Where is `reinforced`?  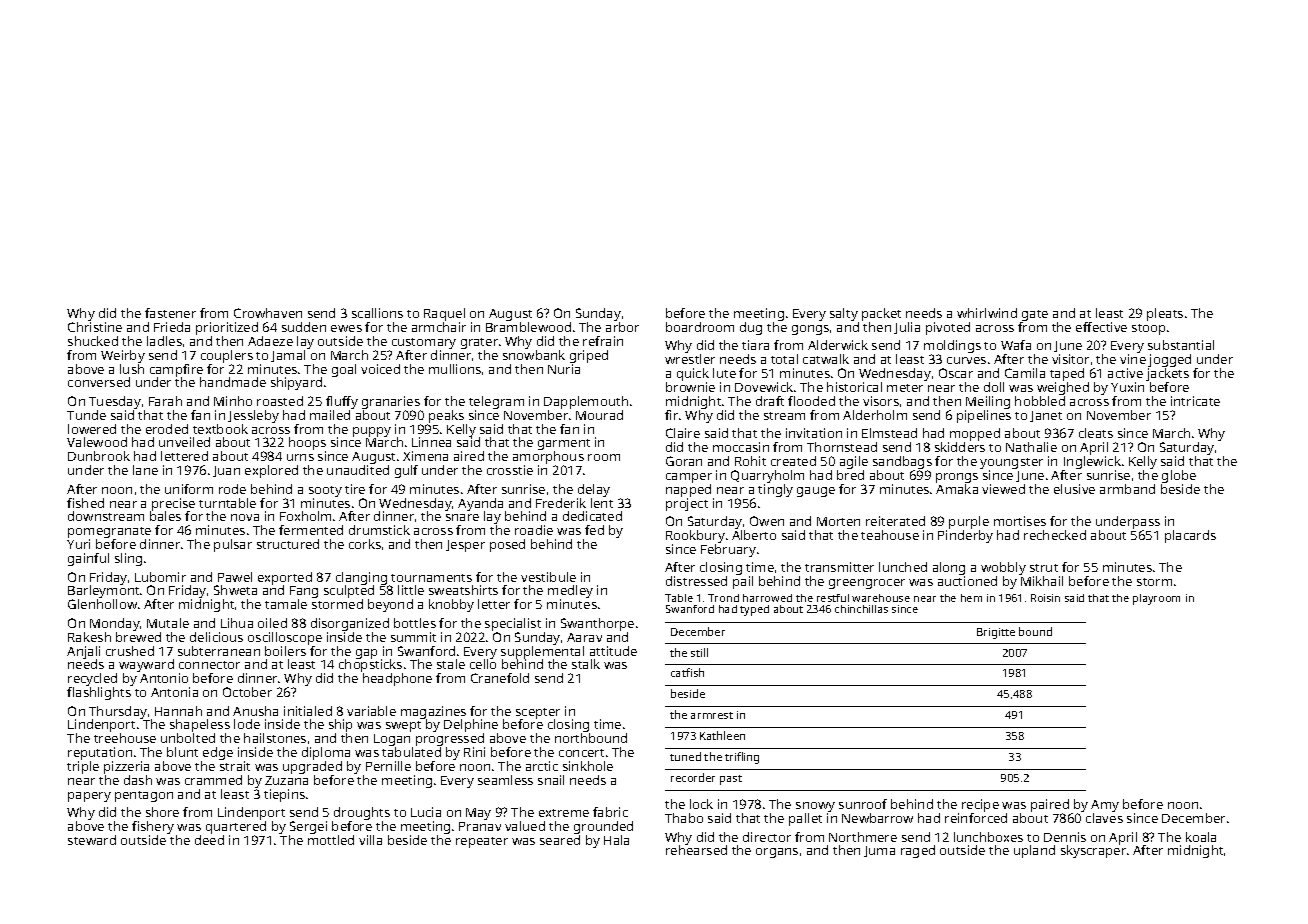
reinforced is located at coordinates (976, 818).
